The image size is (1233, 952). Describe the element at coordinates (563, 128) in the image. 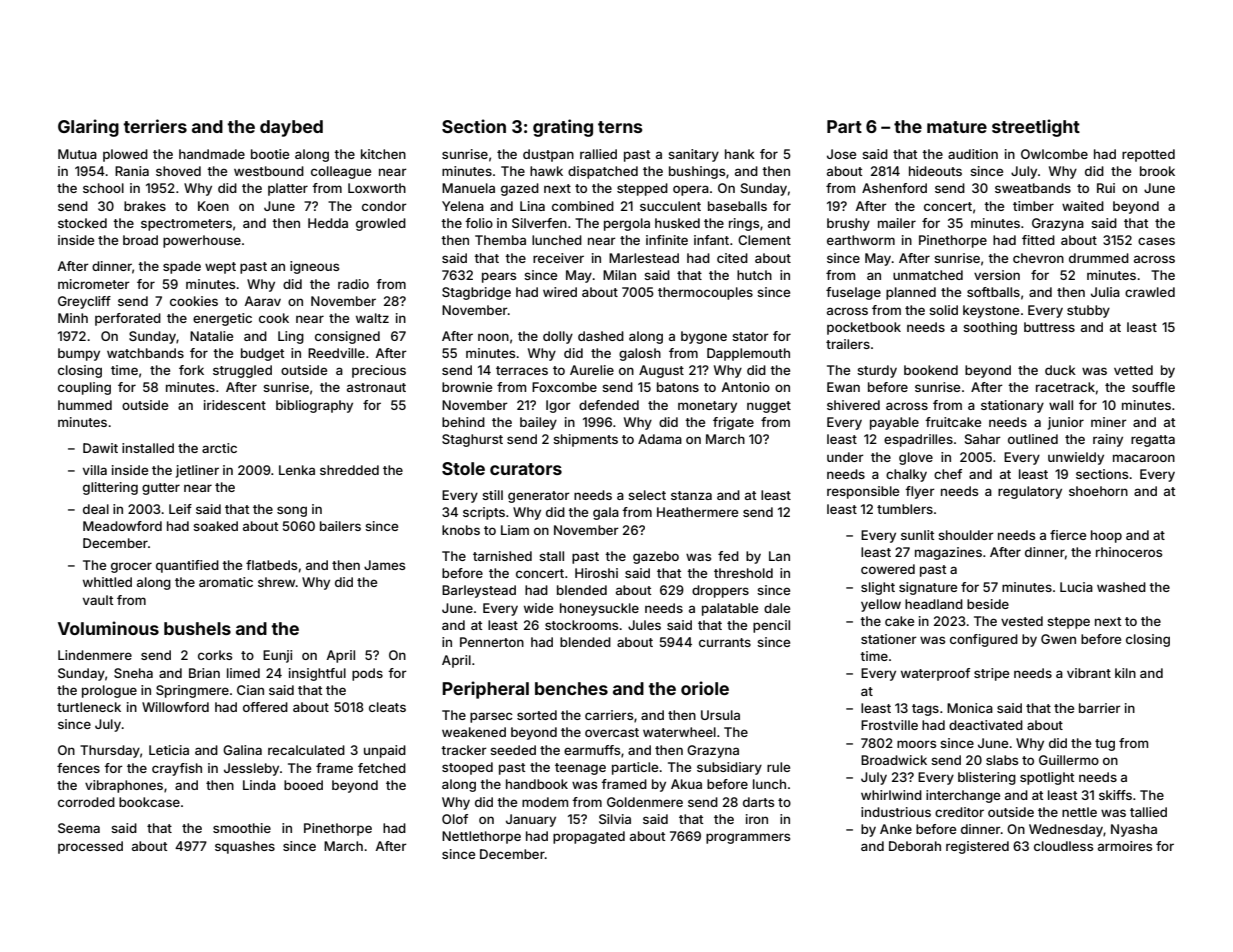

I see `grating` at that location.
